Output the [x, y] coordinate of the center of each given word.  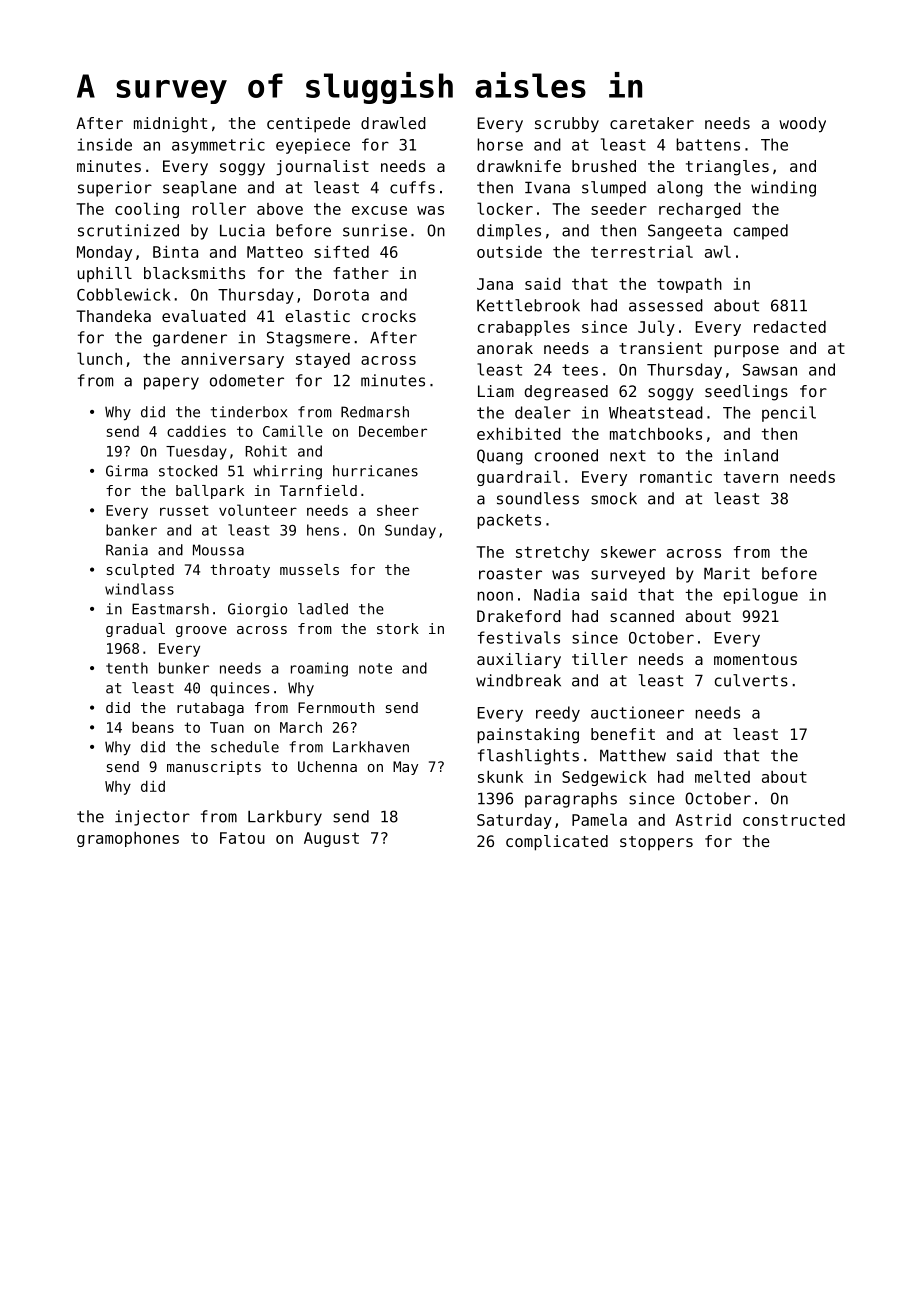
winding [783, 189]
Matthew [633, 755]
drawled [393, 123]
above [280, 209]
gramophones [128, 839]
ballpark [210, 492]
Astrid [703, 820]
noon [495, 596]
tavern [751, 477]
